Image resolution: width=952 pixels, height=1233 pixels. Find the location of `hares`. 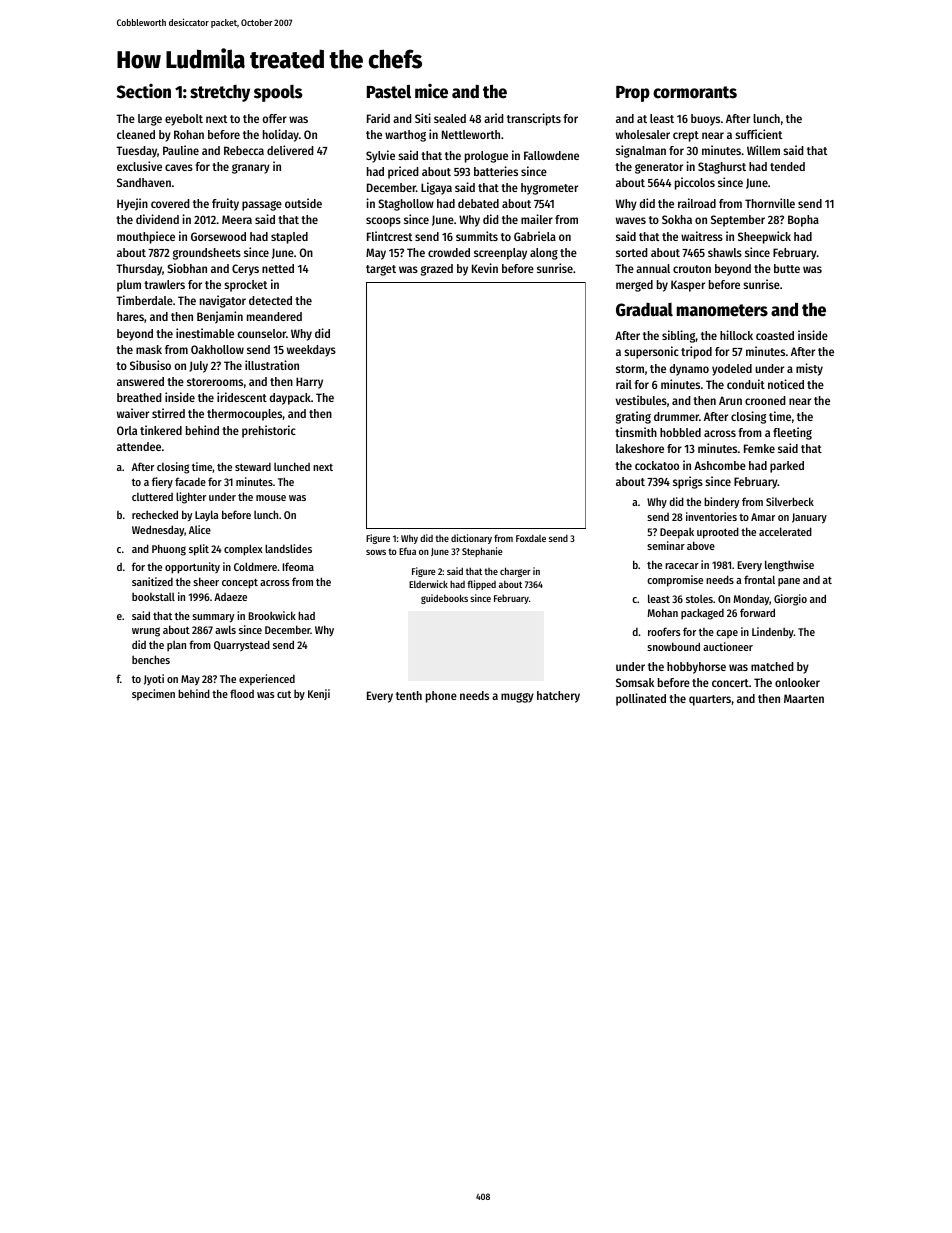

hares is located at coordinates (130, 316).
